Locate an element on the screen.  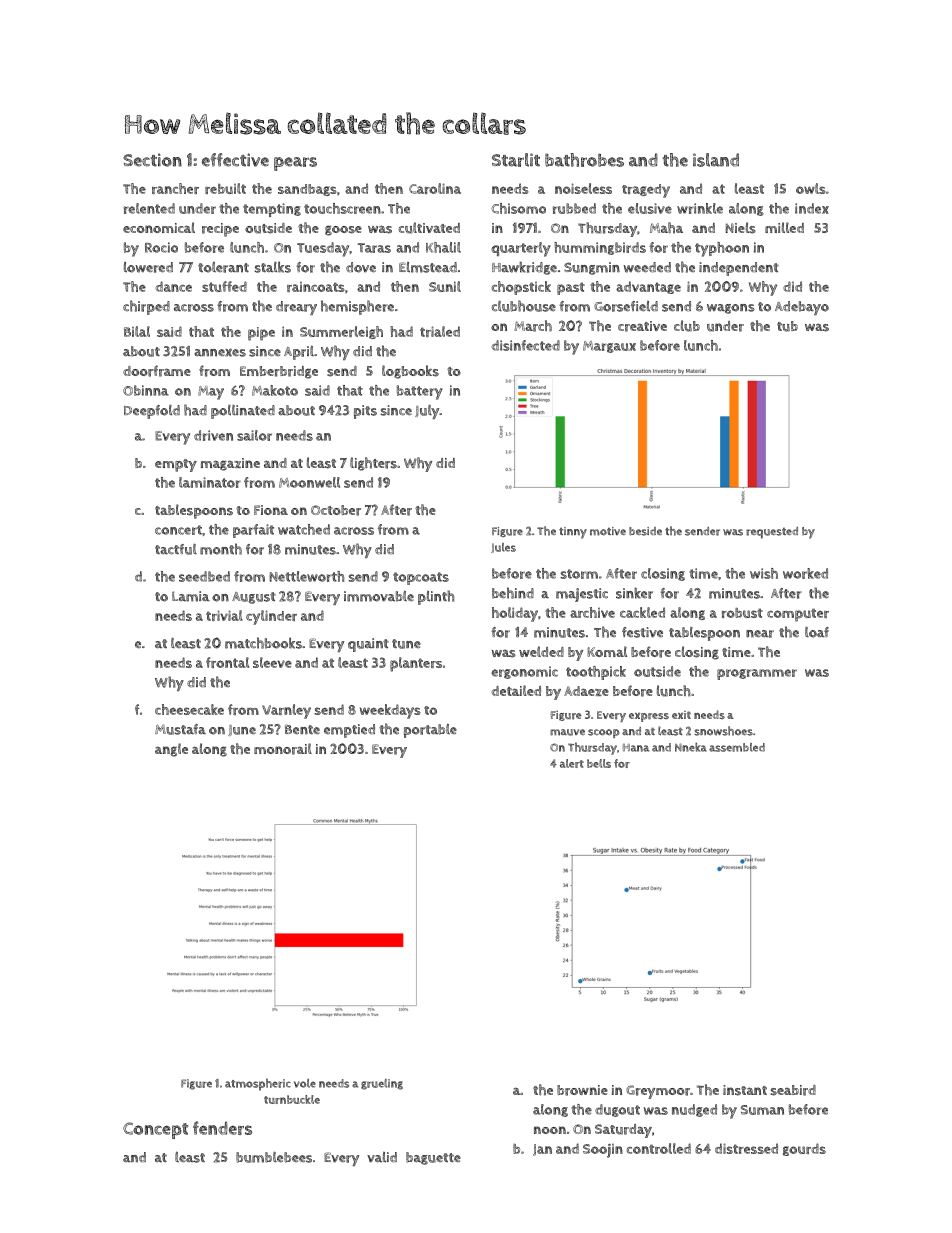
beside is located at coordinates (645, 531).
